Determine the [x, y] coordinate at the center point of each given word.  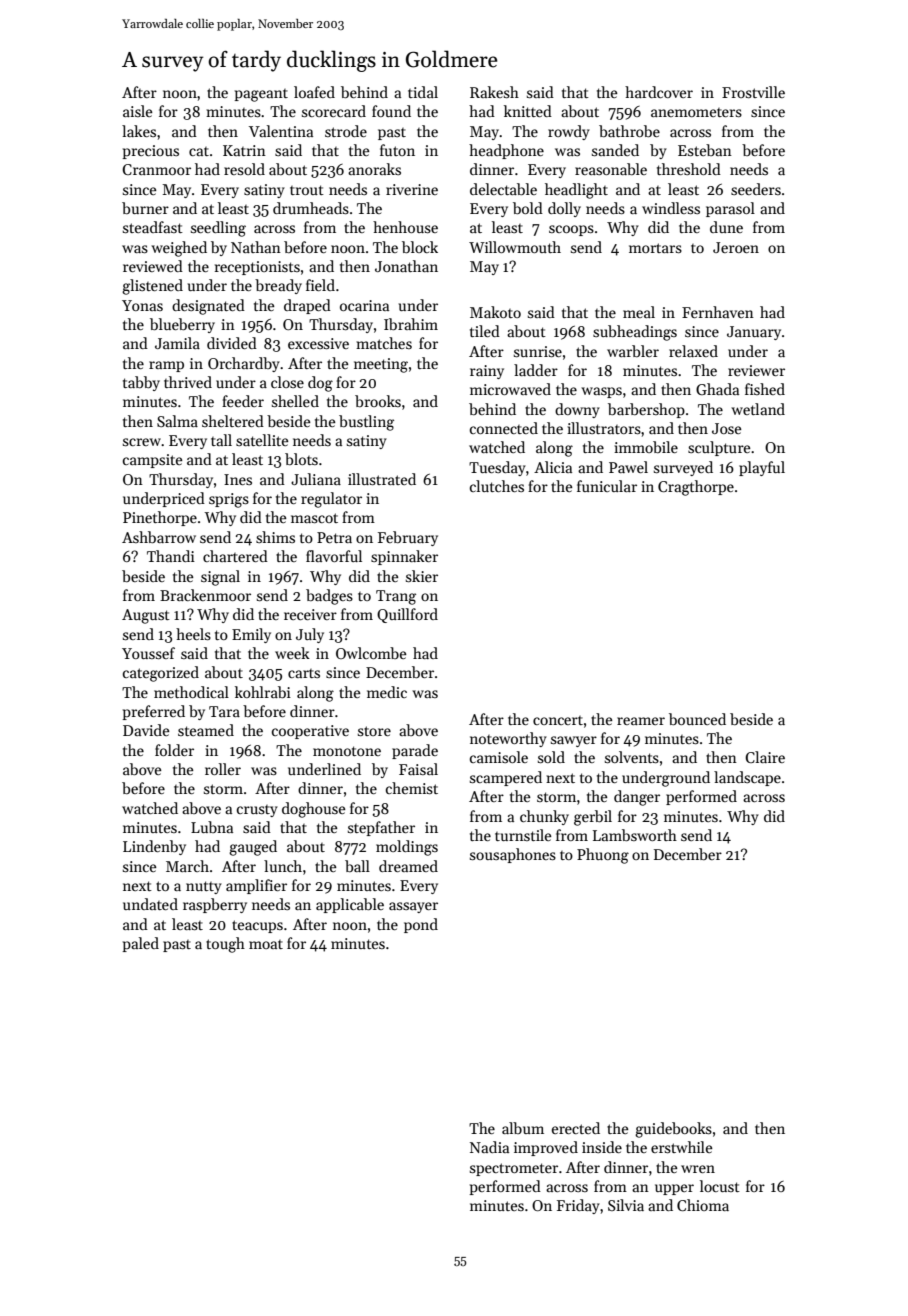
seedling [218, 229]
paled [140, 944]
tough [225, 945]
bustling [366, 423]
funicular [607, 486]
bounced [697, 719]
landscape [747, 778]
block [420, 247]
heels [193, 634]
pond [421, 925]
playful [762, 468]
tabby [141, 383]
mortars [655, 248]
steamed [206, 730]
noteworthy [508, 739]
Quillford [407, 615]
